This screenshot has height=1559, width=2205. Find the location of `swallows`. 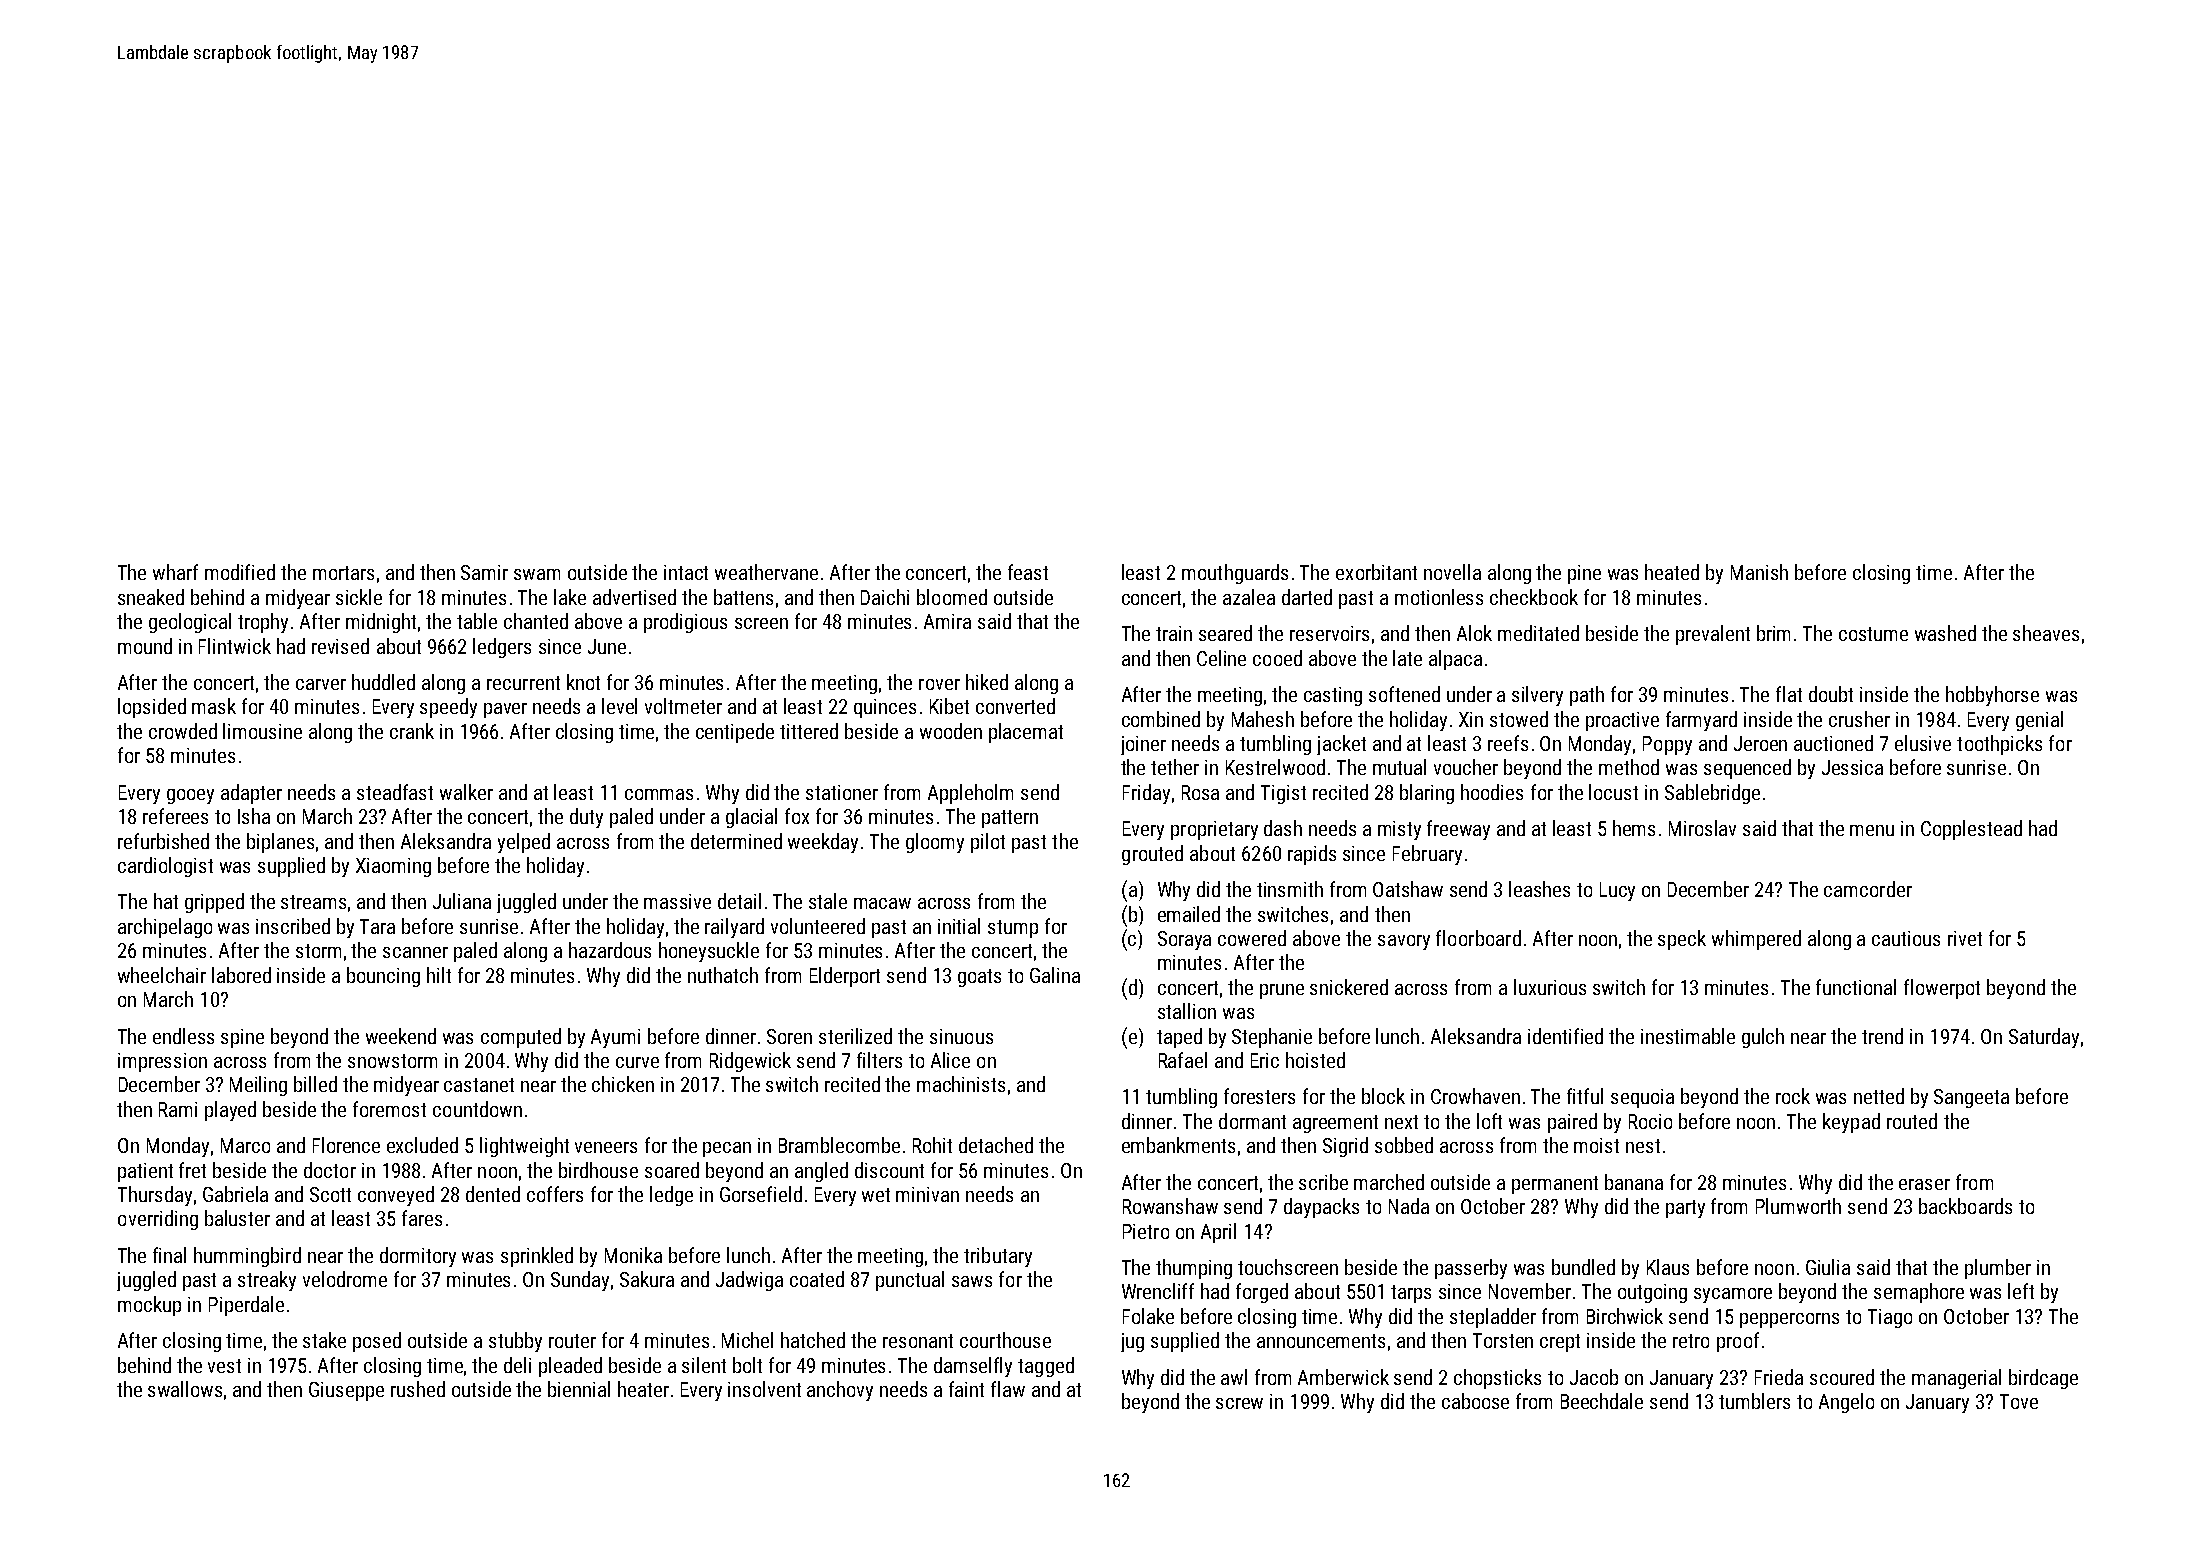

swallows is located at coordinates (185, 1389).
